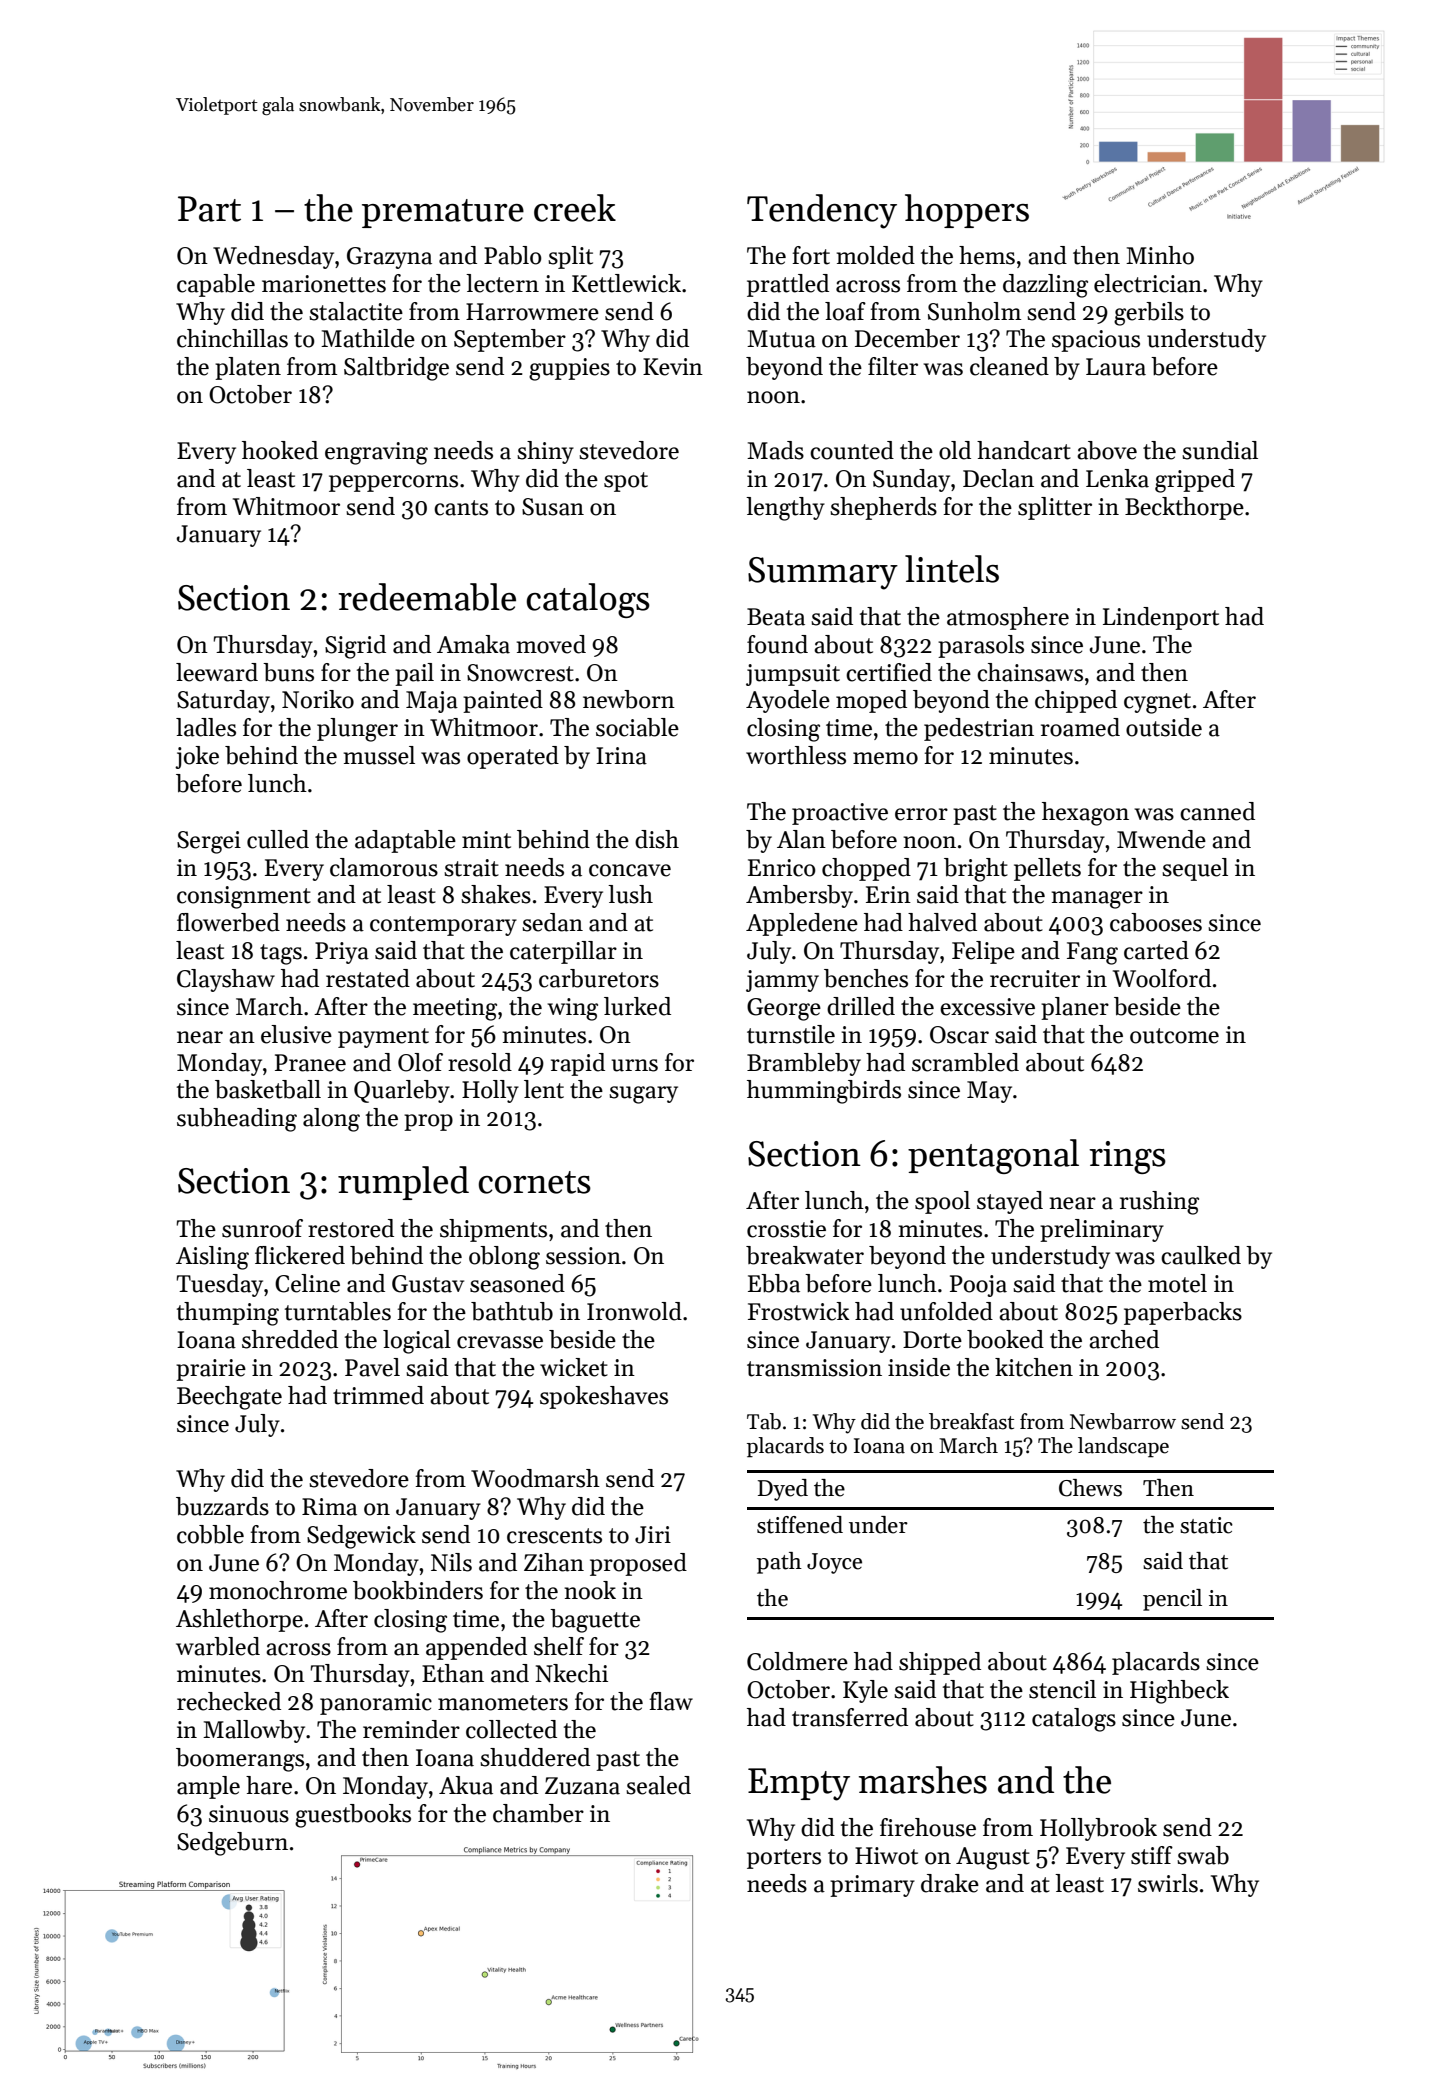 The width and height of the image is (1450, 2100). What do you see at coordinates (244, 897) in the image?
I see `consignment` at bounding box center [244, 897].
